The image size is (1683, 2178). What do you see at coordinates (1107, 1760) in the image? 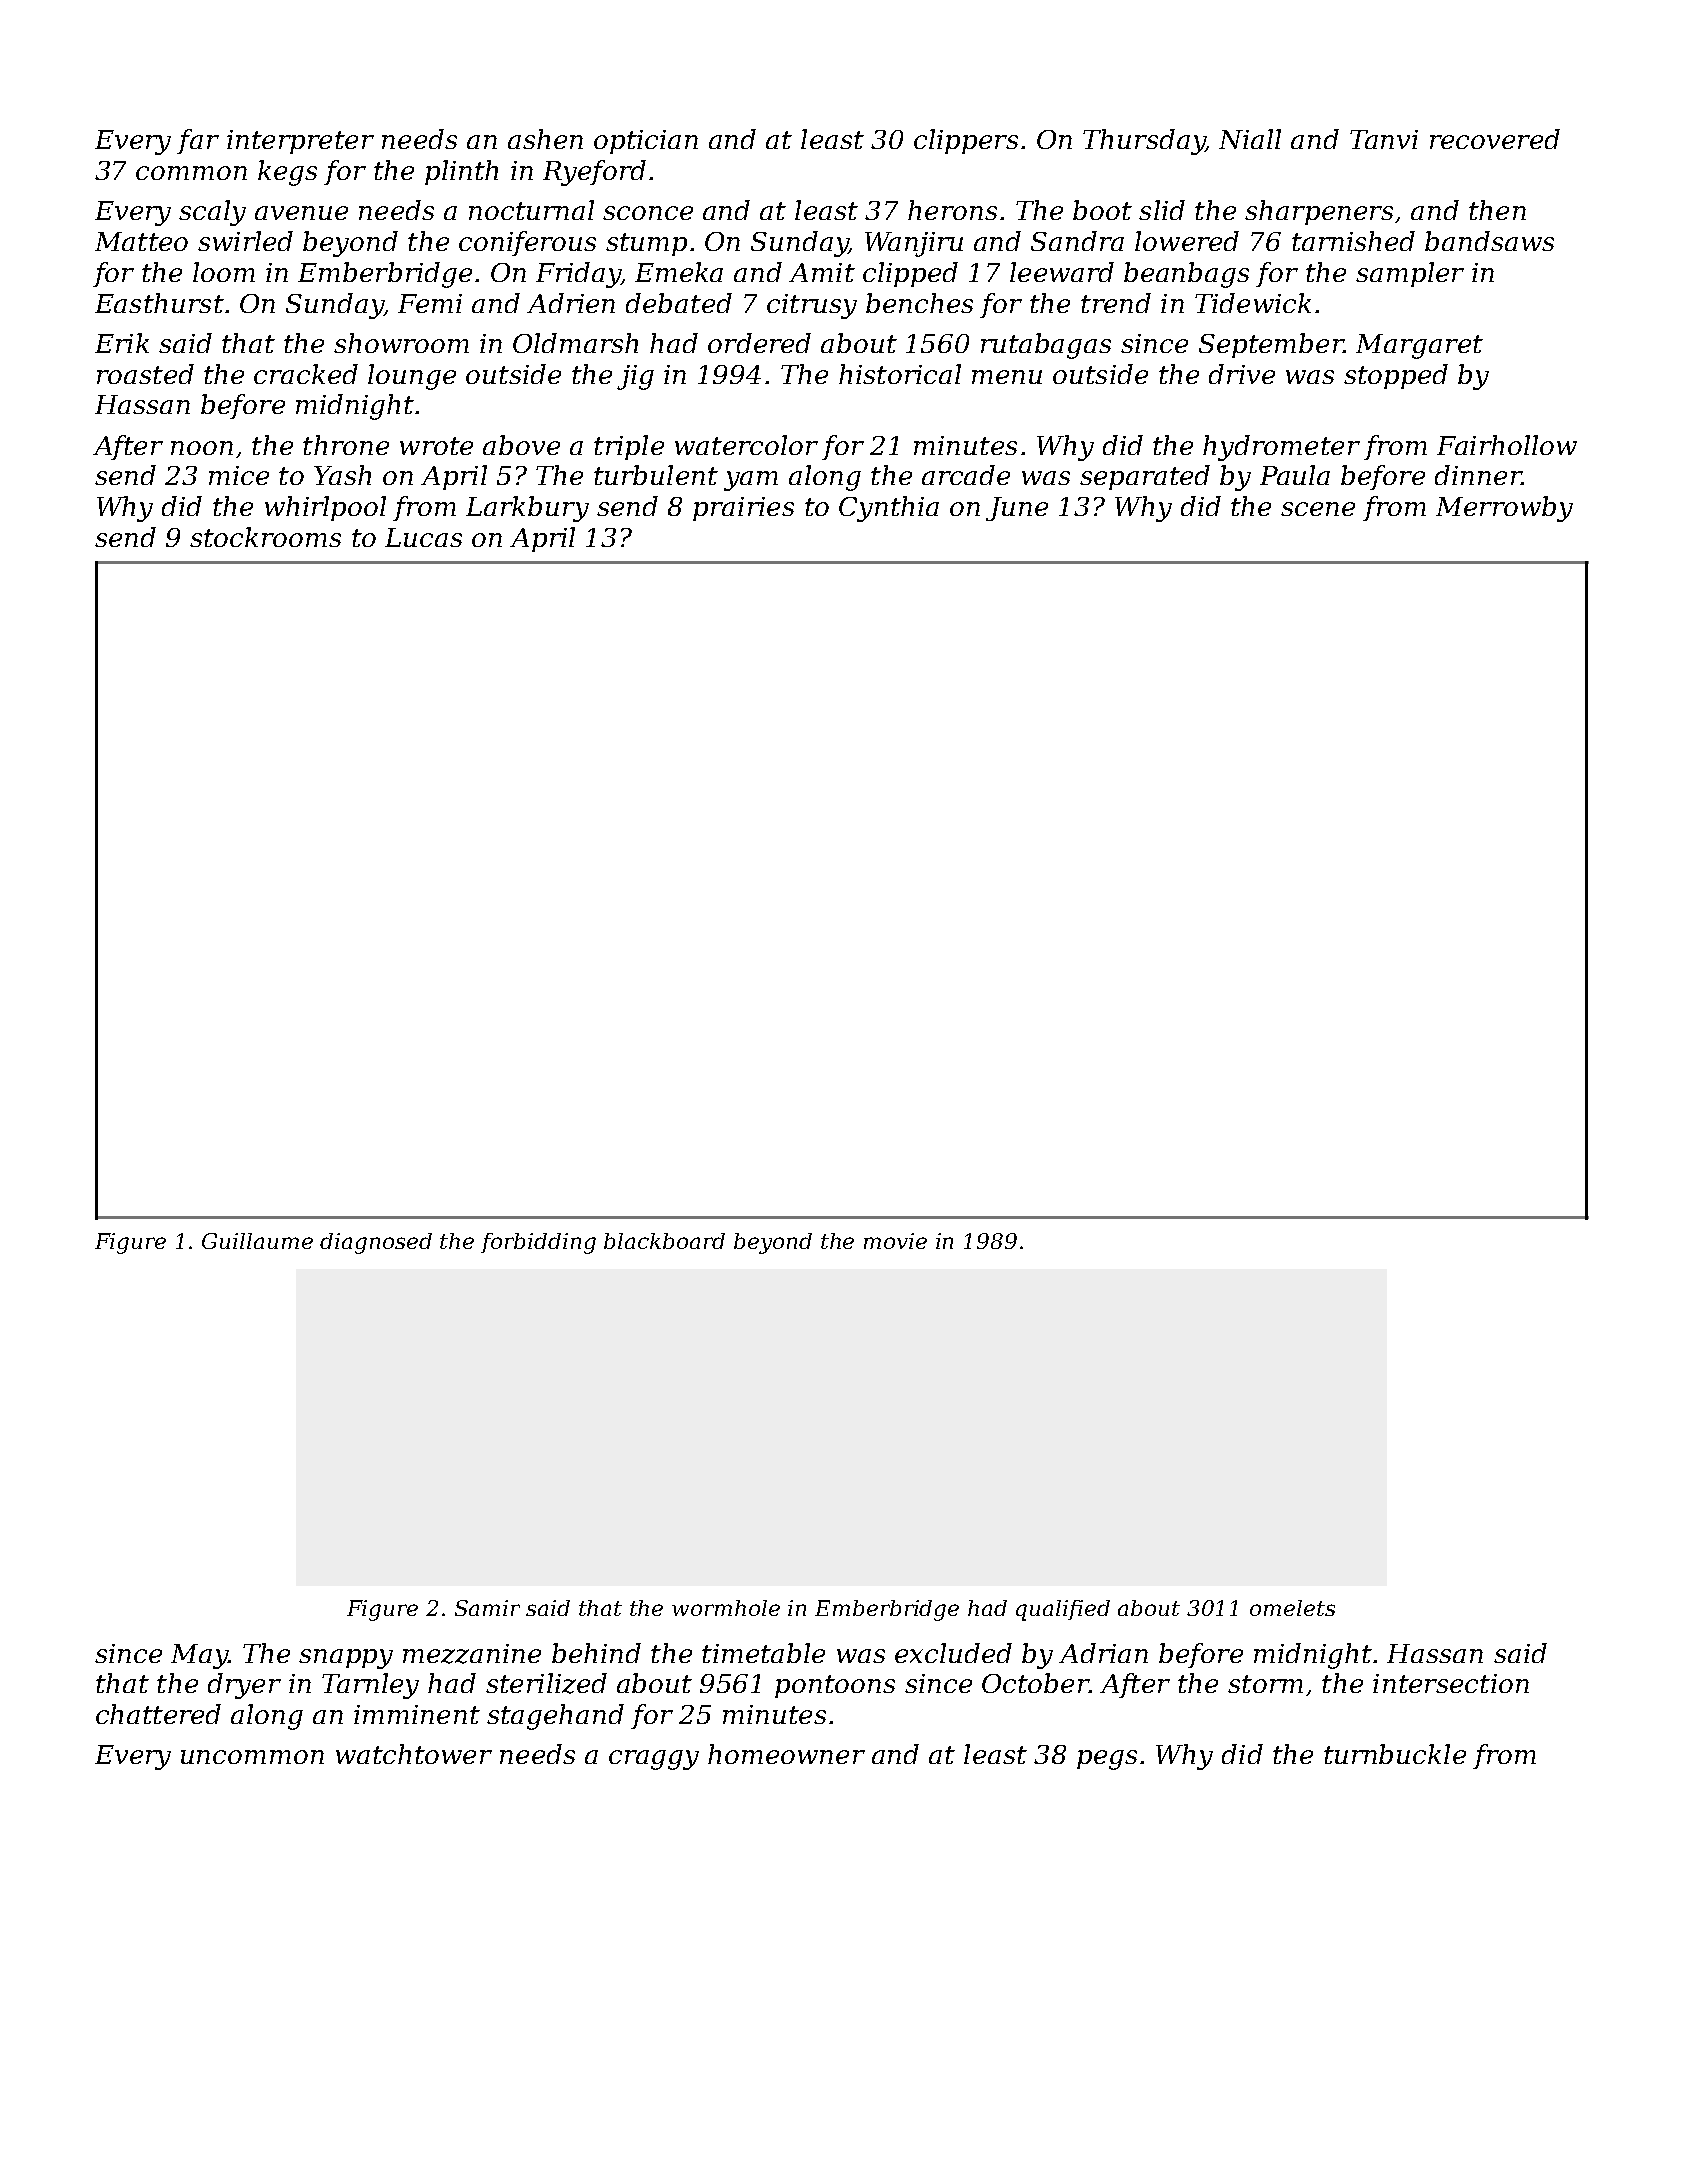
I see `pegs` at bounding box center [1107, 1760].
